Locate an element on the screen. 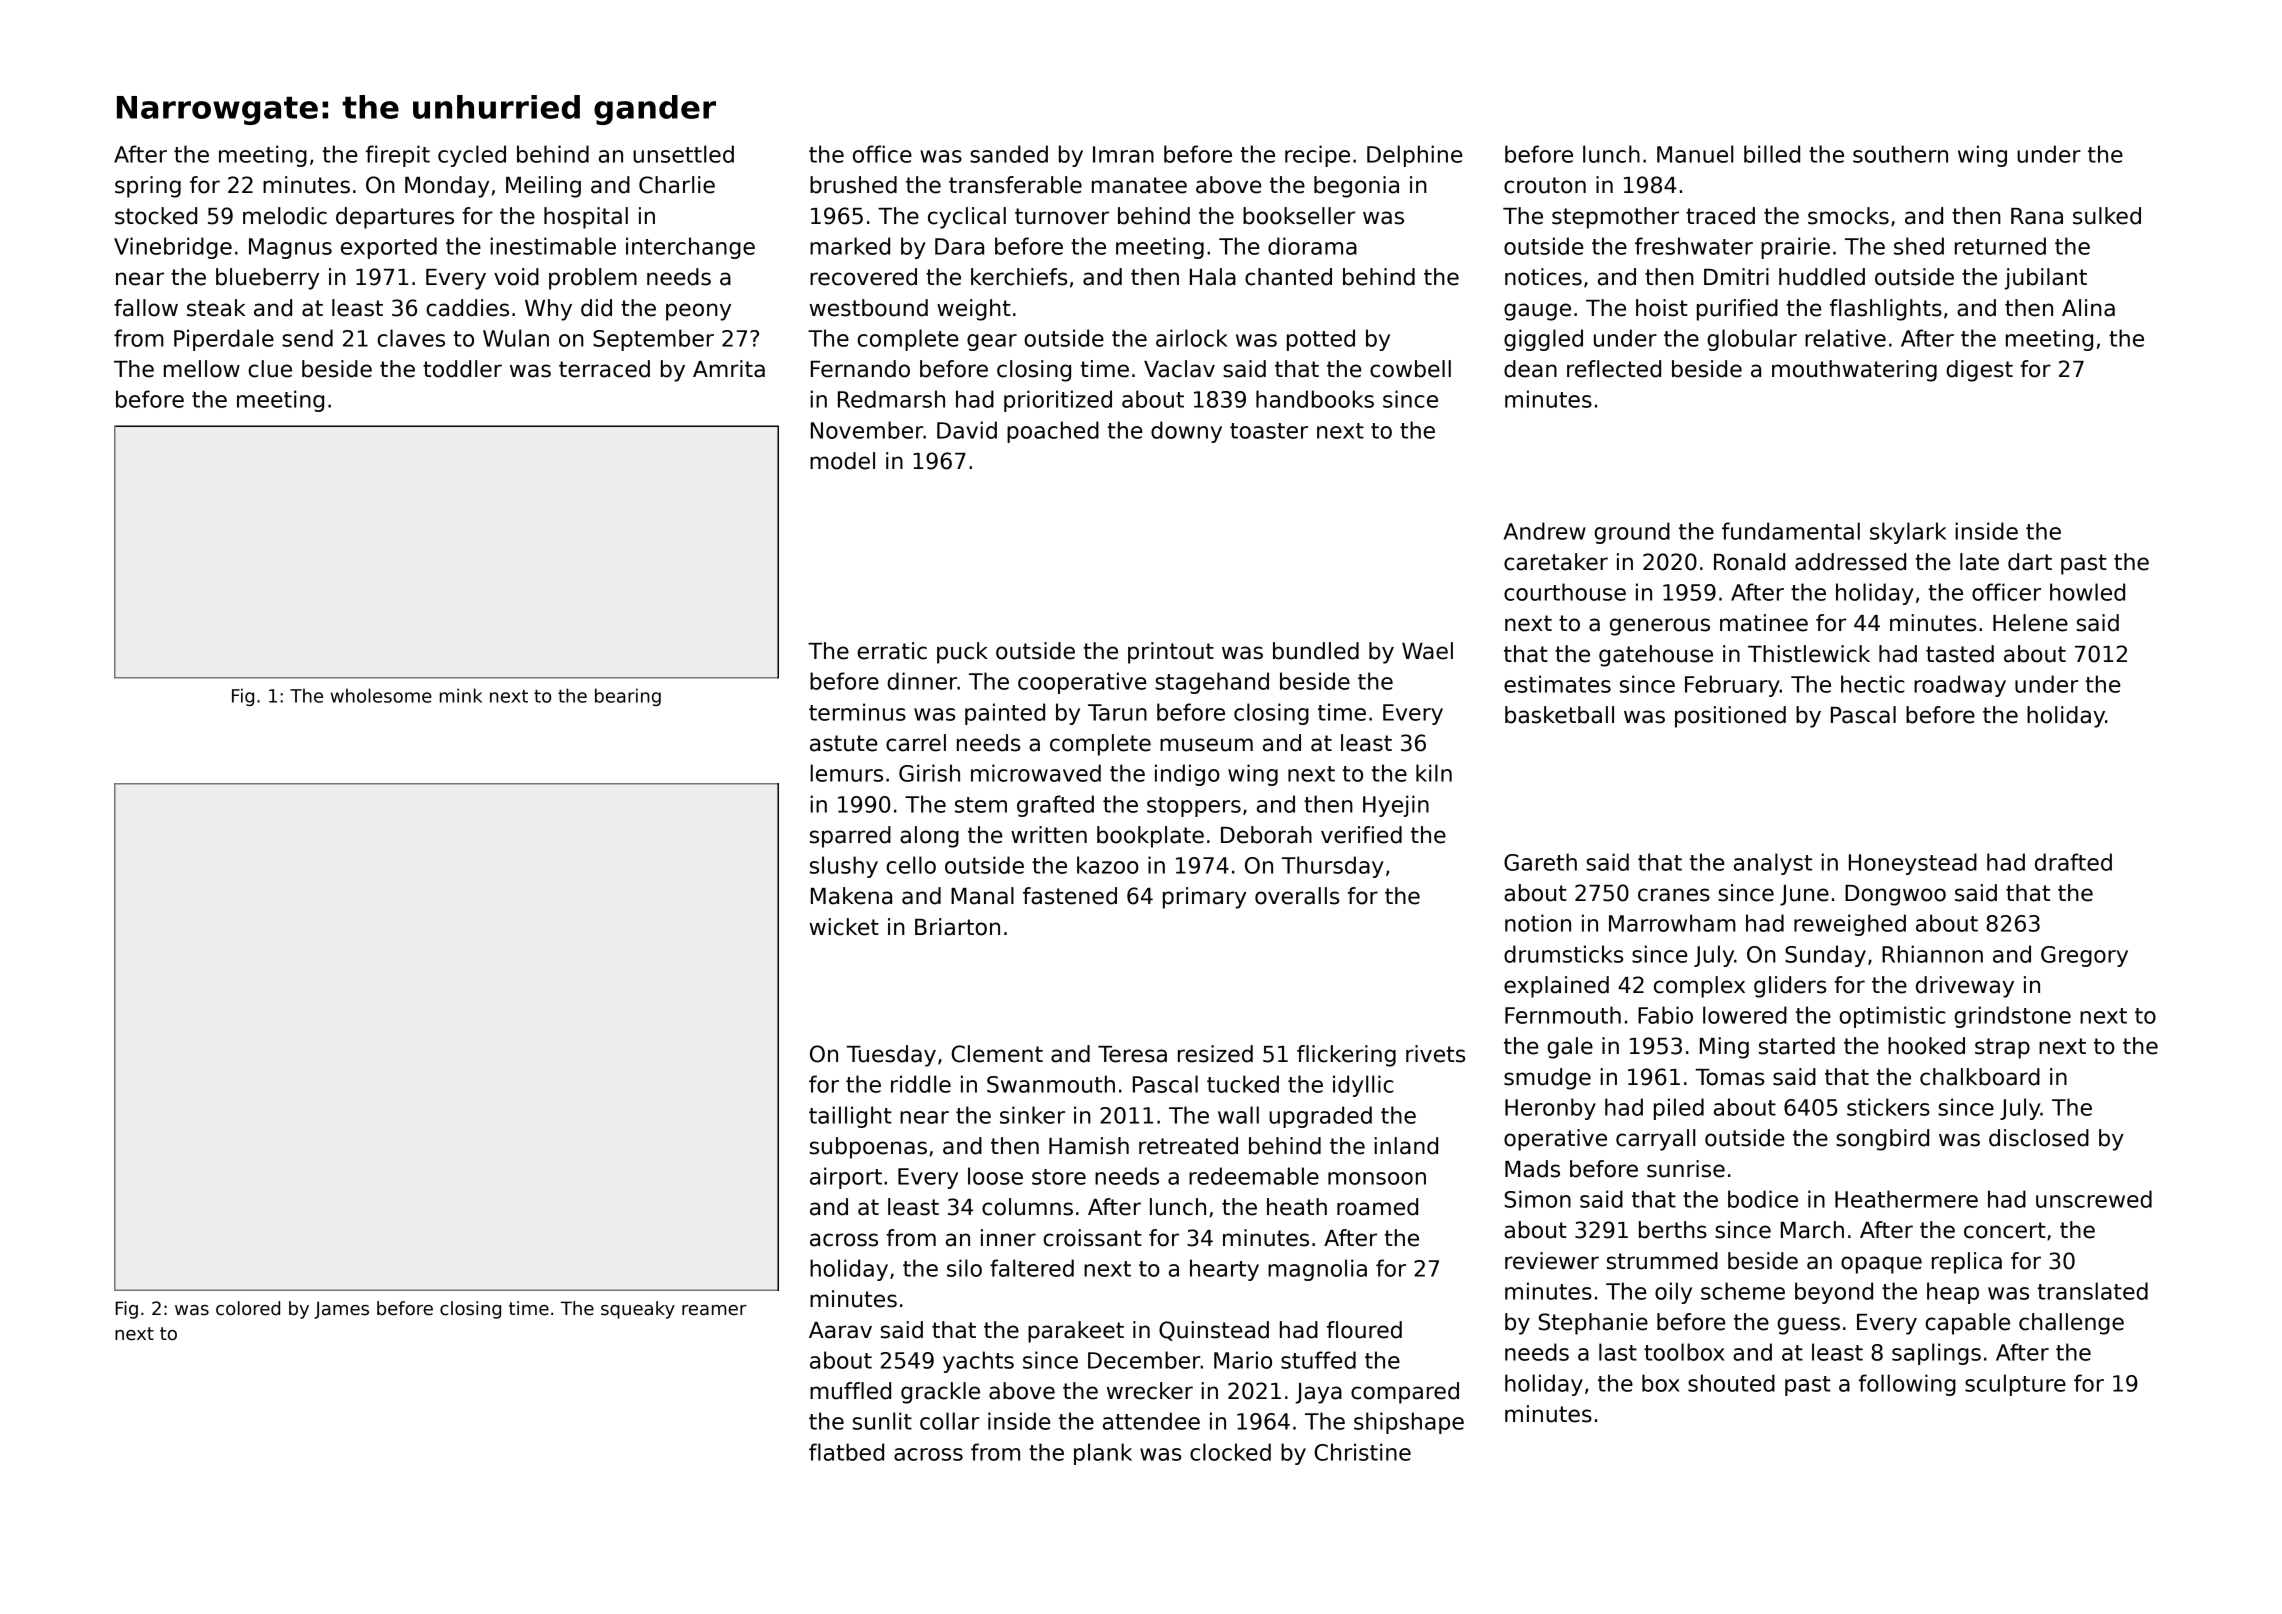 Image resolution: width=2282 pixels, height=1614 pixels. southern is located at coordinates (1900, 154).
